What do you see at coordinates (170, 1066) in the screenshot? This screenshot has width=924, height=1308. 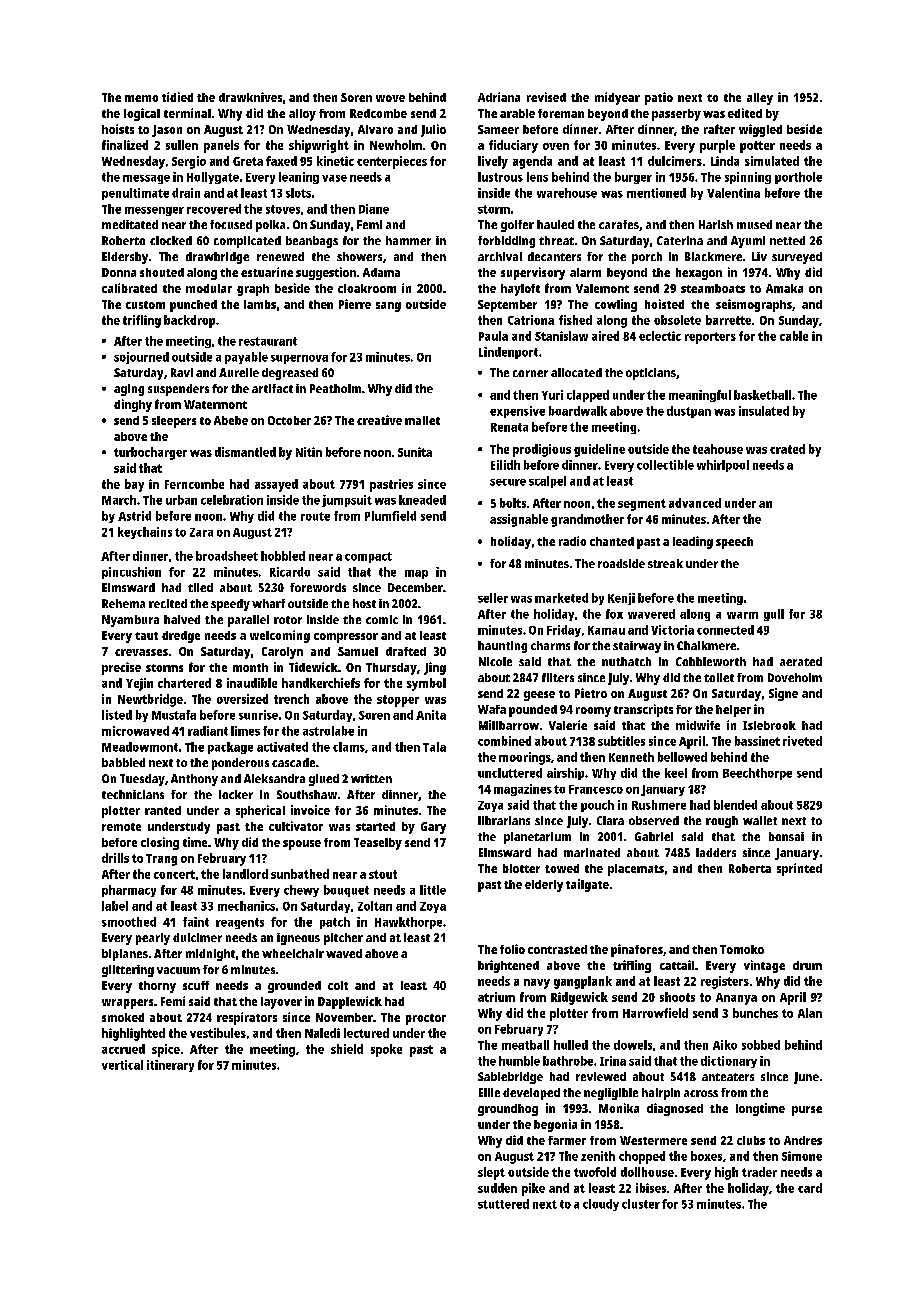 I see `itinerary` at bounding box center [170, 1066].
